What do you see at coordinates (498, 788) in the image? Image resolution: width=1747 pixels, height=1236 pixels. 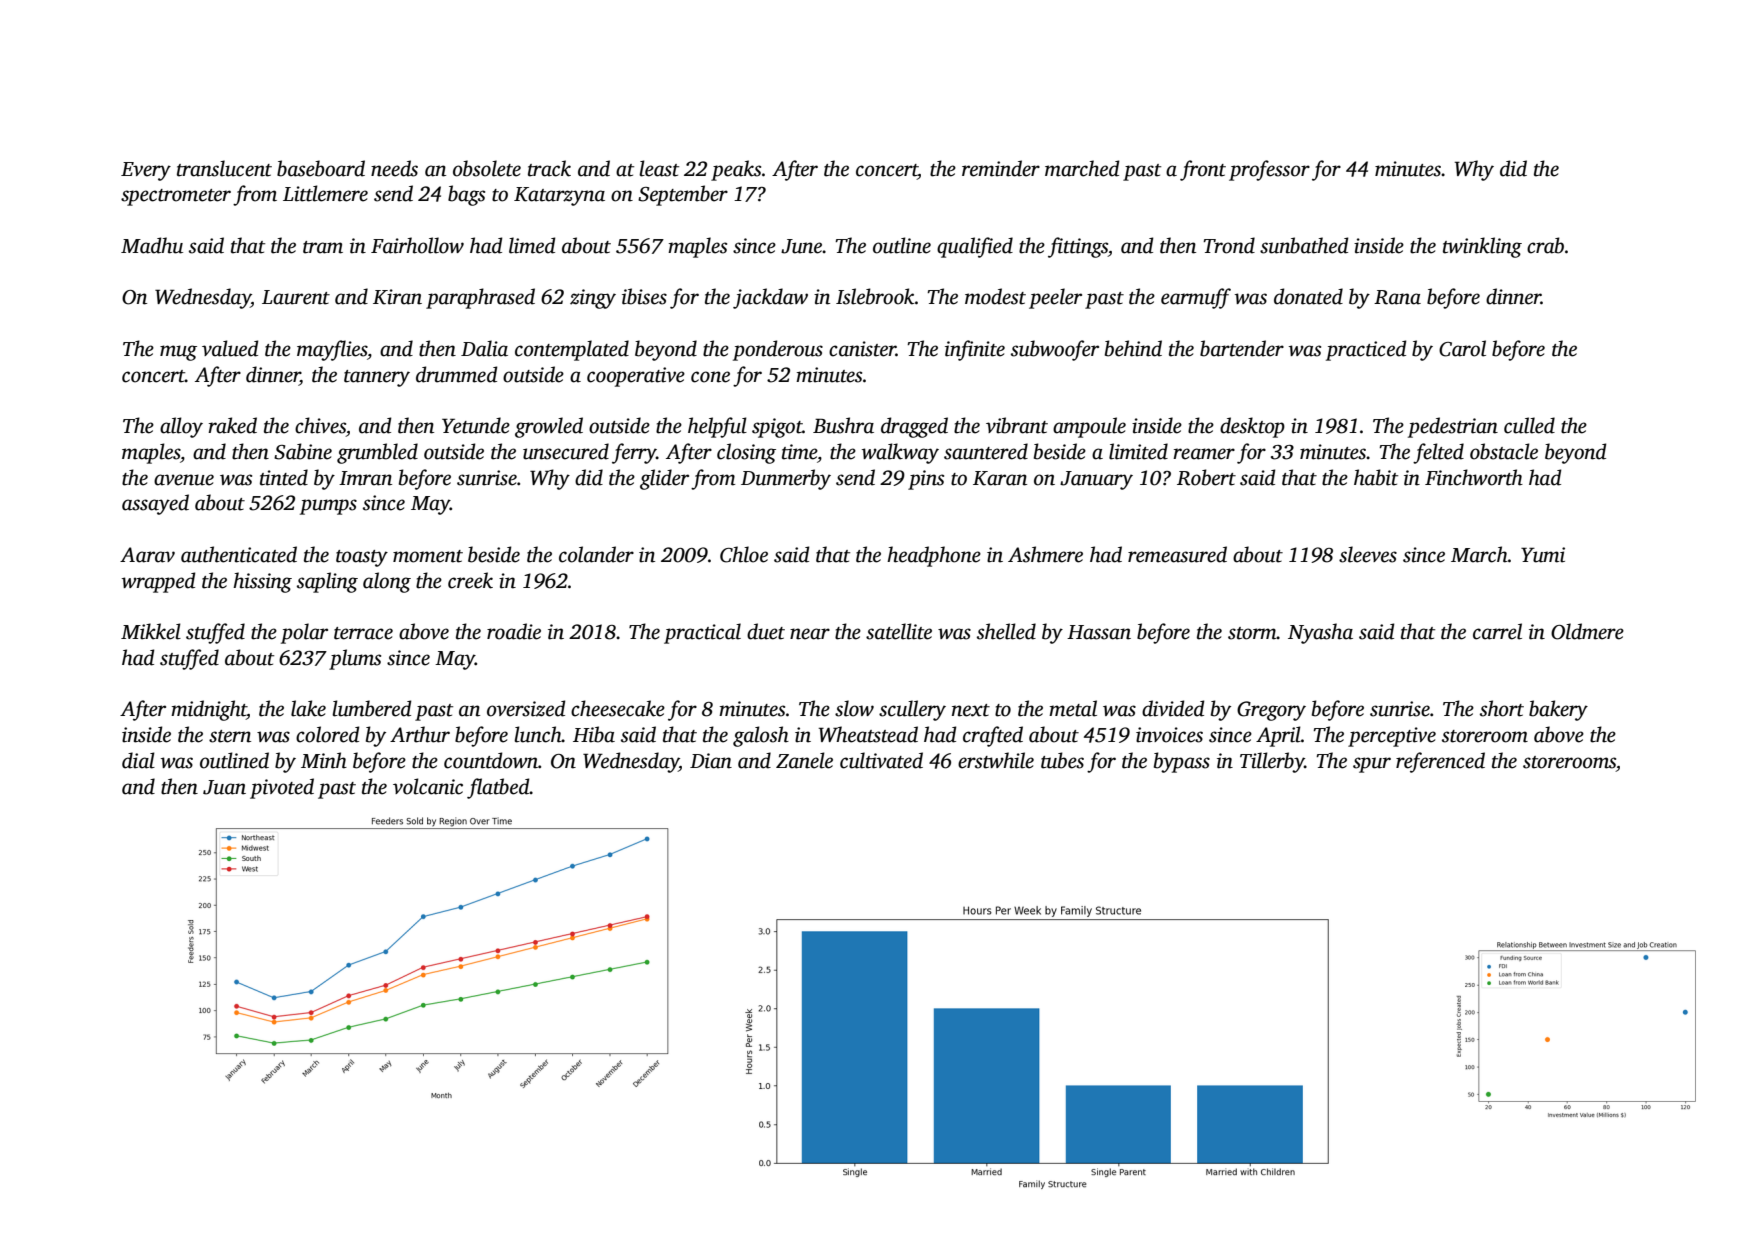 I see `flatbed` at bounding box center [498, 788].
